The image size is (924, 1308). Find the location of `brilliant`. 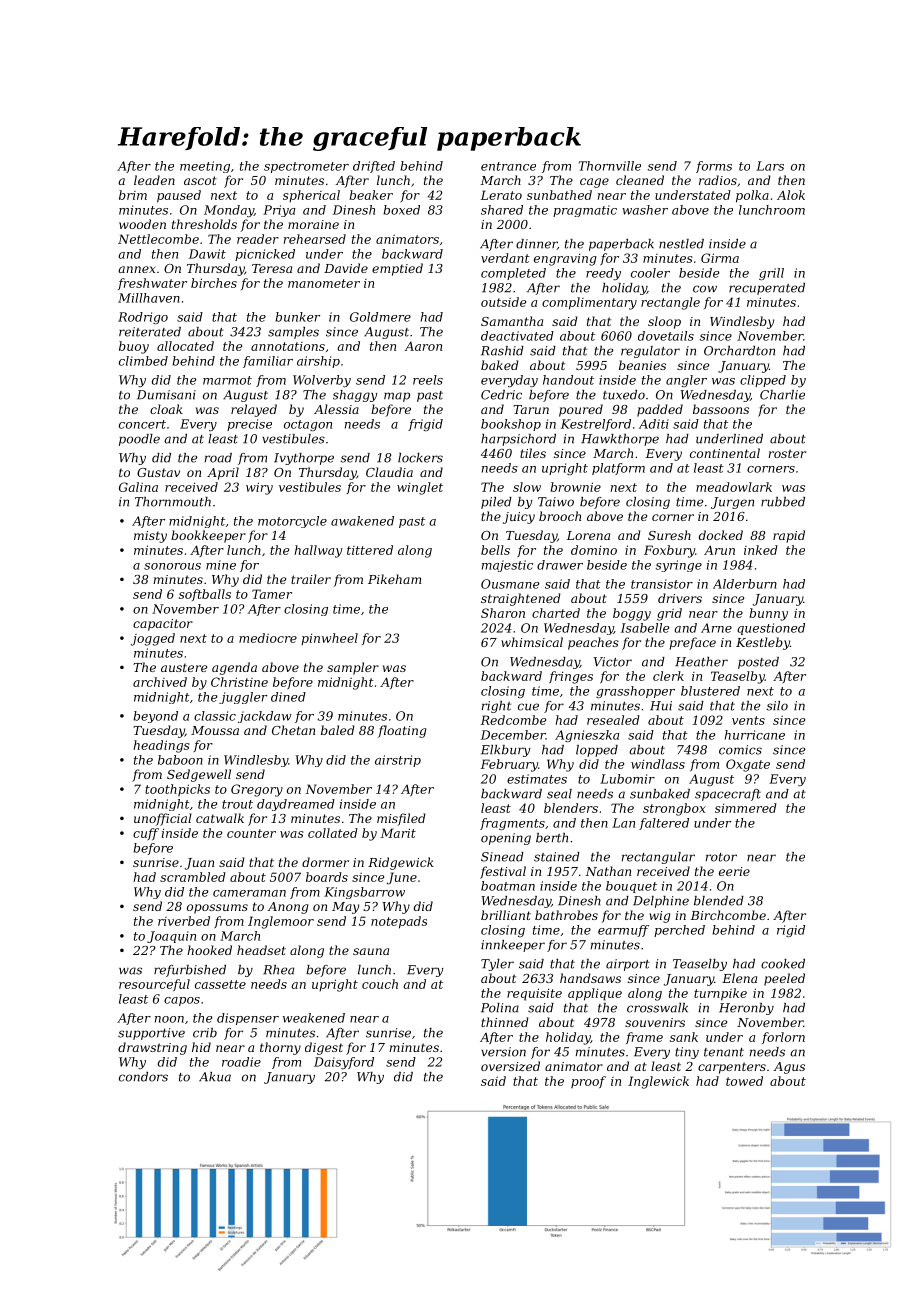

brilliant is located at coordinates (506, 915).
